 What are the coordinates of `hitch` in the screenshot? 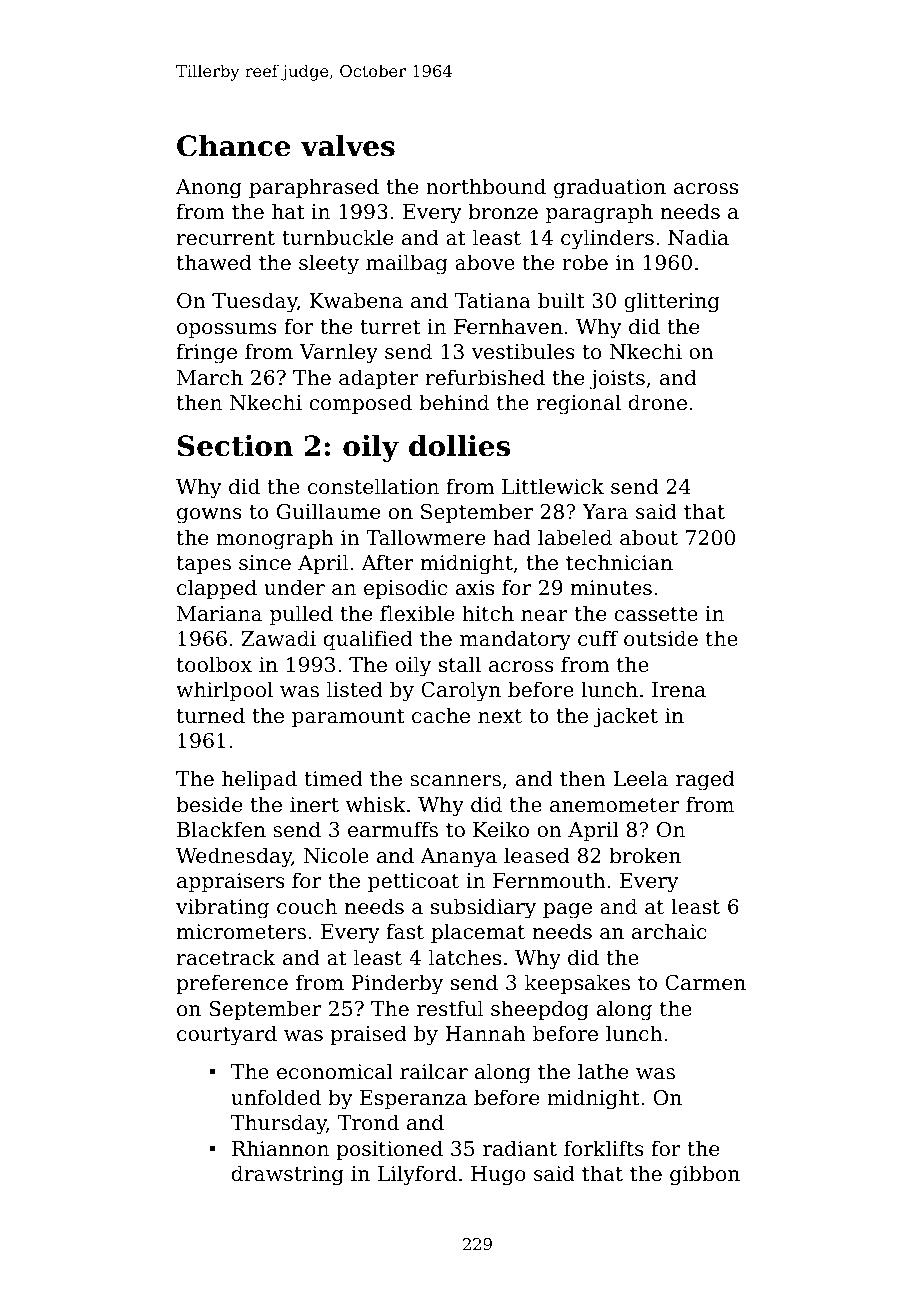 It's located at (488, 613).
